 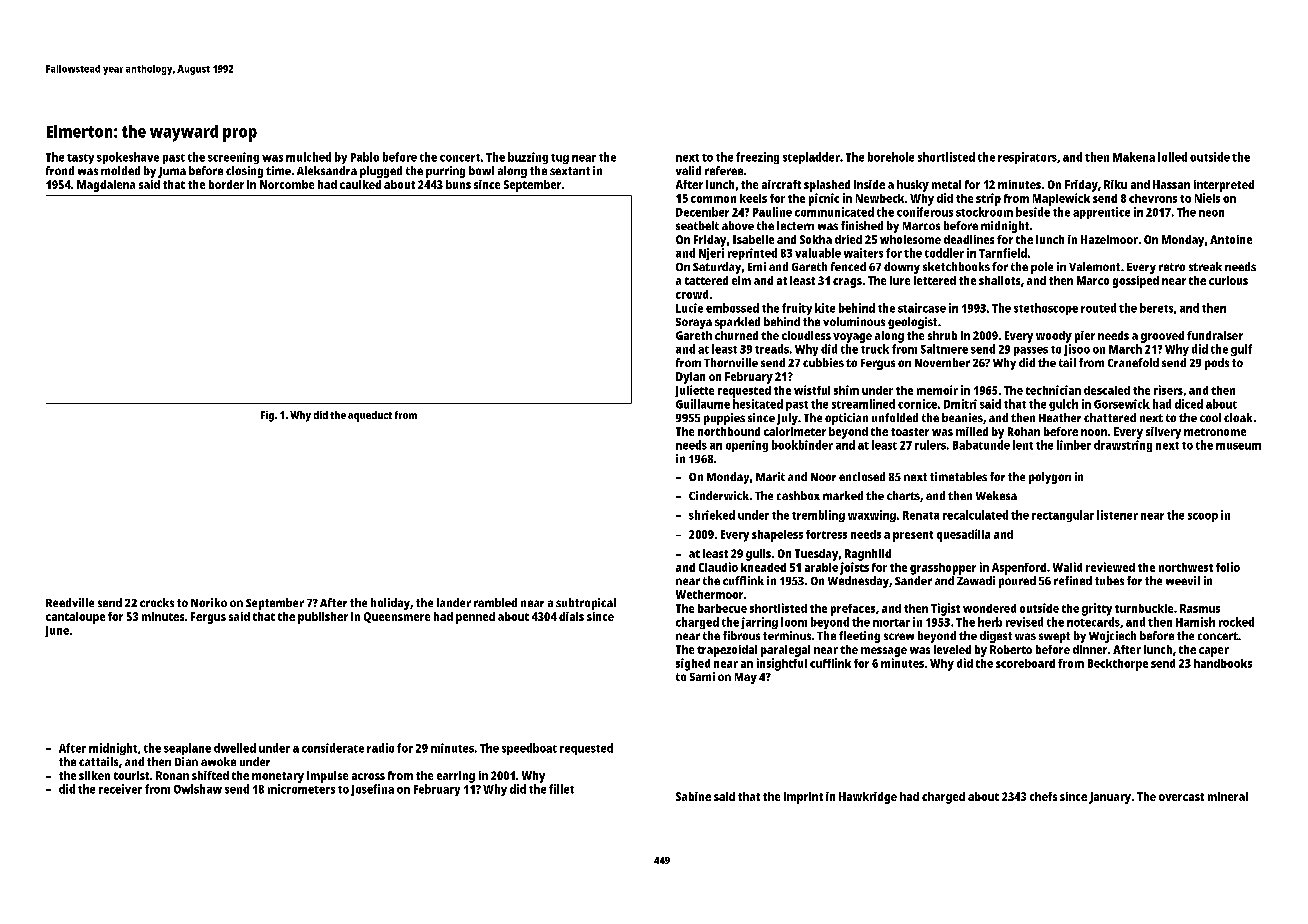 What do you see at coordinates (746, 678) in the document?
I see `May` at bounding box center [746, 678].
